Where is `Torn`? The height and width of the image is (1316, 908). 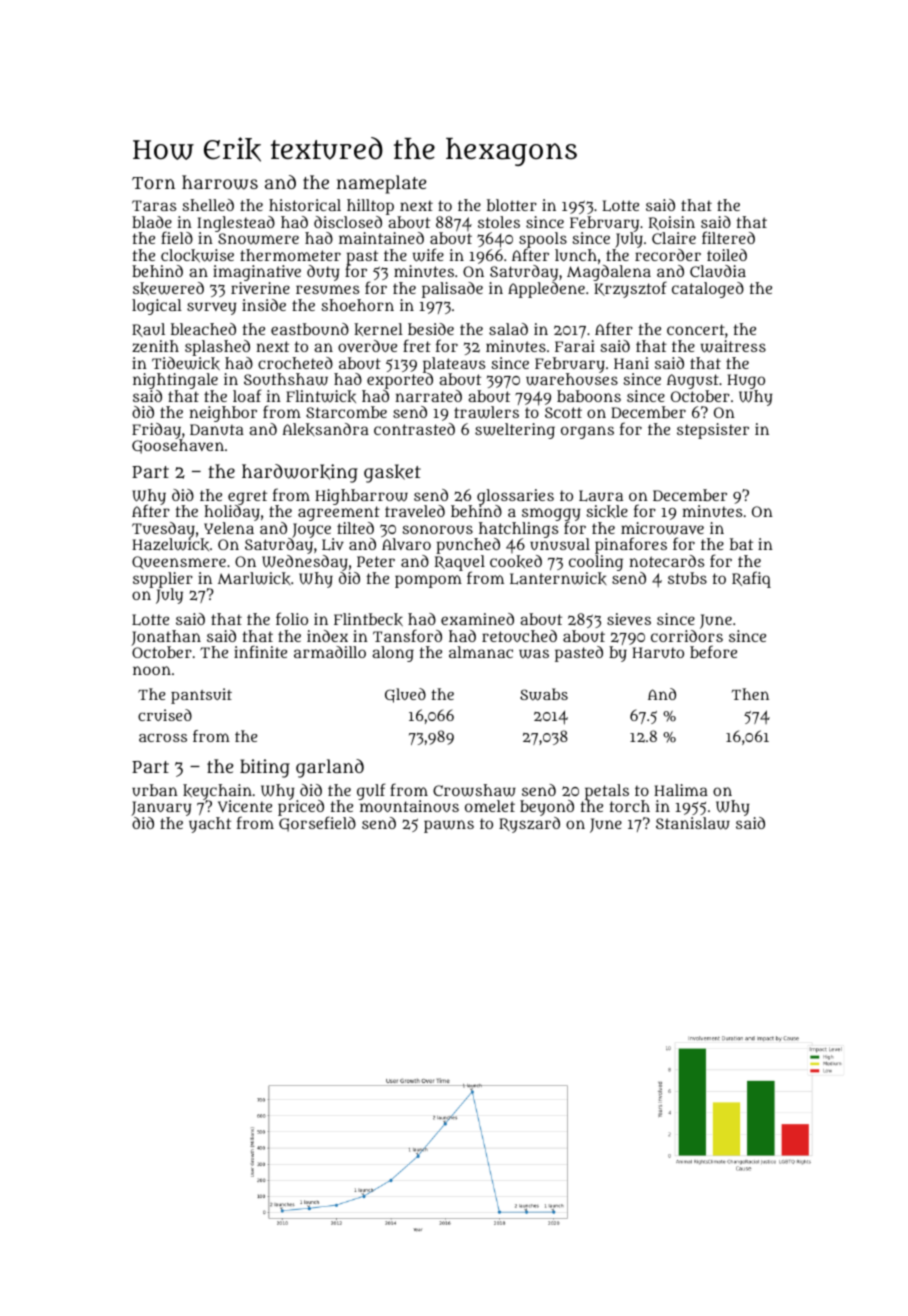 Torn is located at coordinates (153, 183).
